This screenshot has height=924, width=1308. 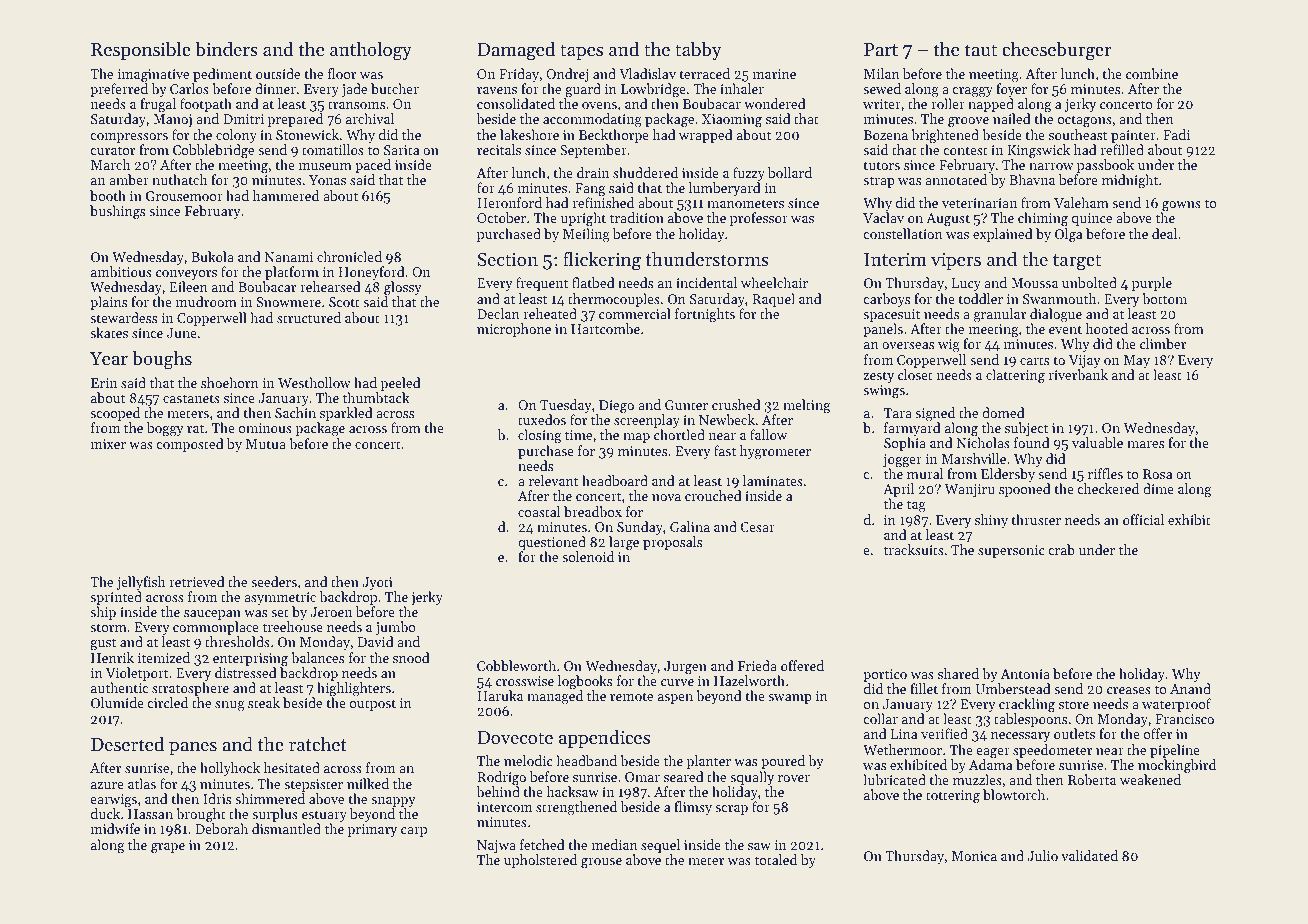 What do you see at coordinates (706, 136) in the screenshot?
I see `wrapped` at bounding box center [706, 136].
